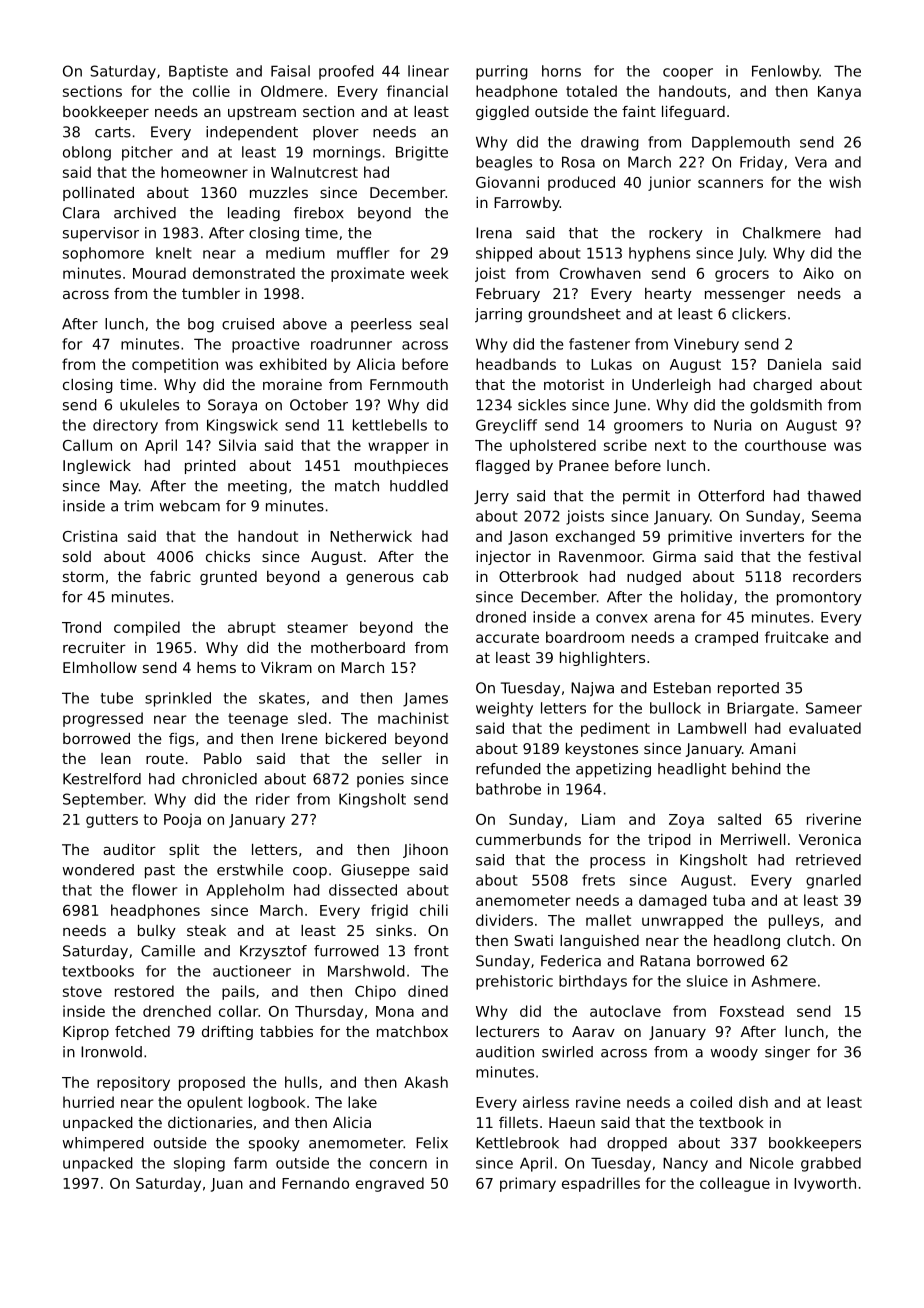 The width and height of the screenshot is (924, 1308). I want to click on thawed, so click(834, 496).
